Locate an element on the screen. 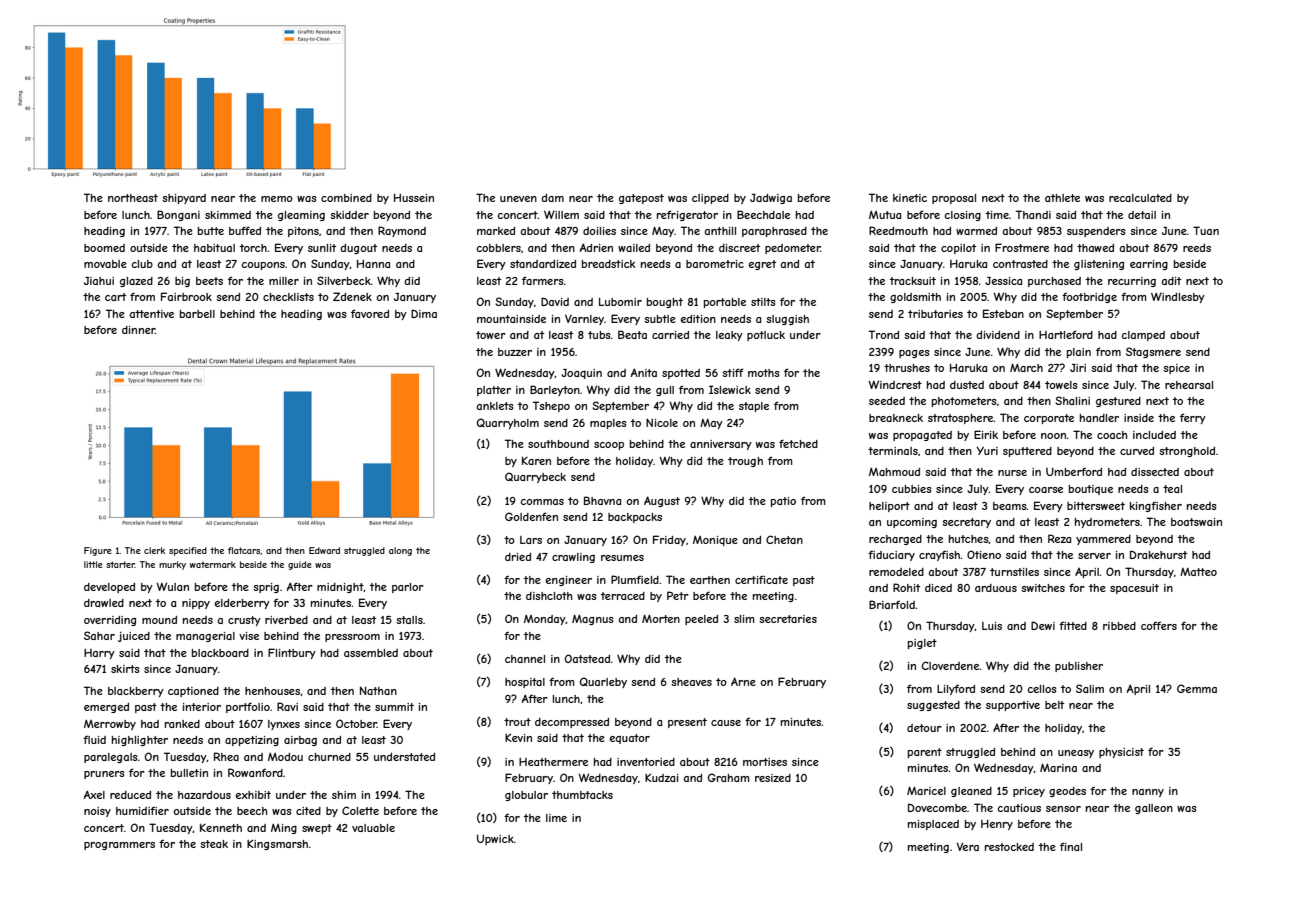 Image resolution: width=1308 pixels, height=924 pixels. exhibit is located at coordinates (253, 795).
